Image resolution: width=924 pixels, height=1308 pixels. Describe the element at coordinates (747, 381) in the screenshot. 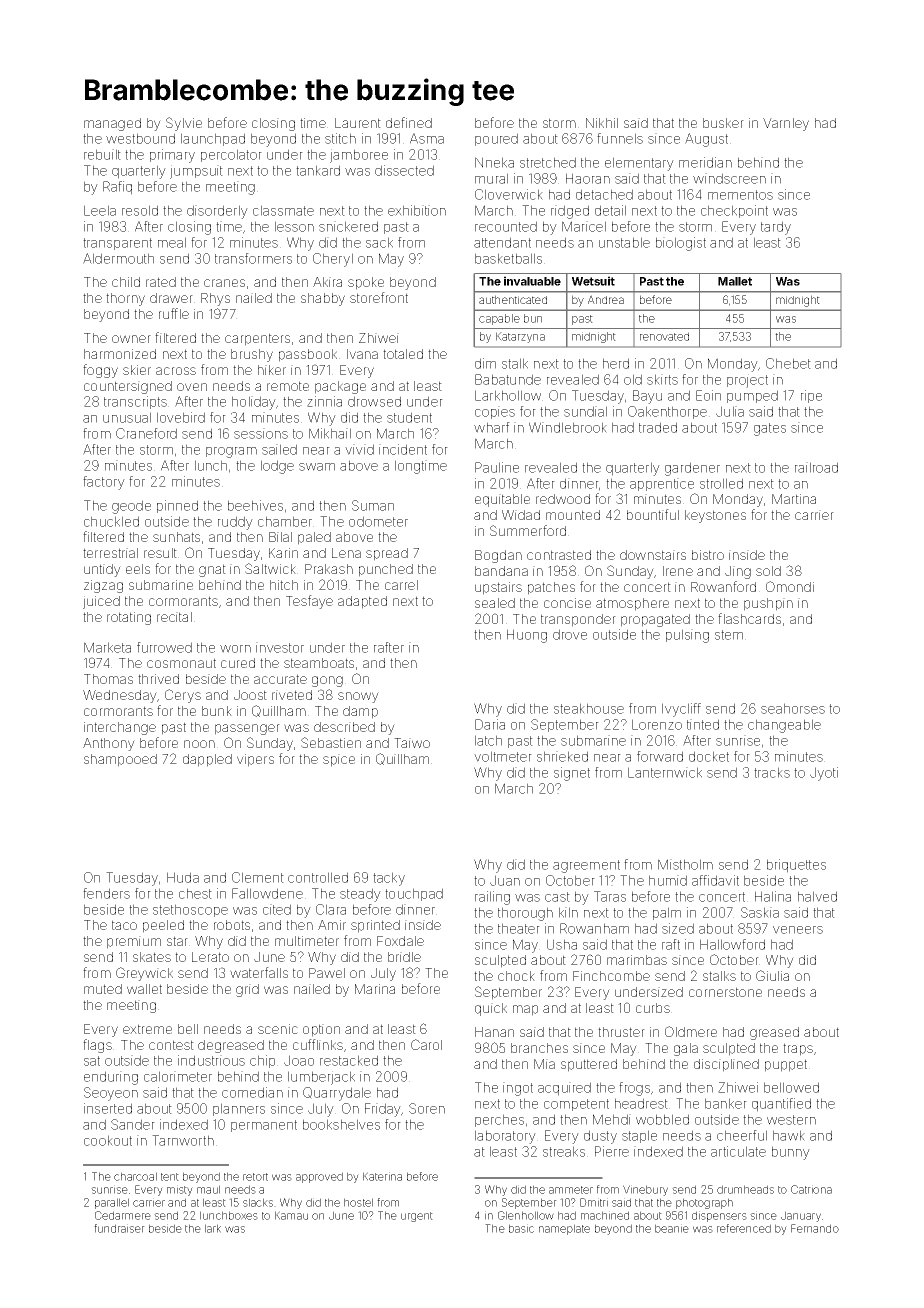

I see `project` at that location.
